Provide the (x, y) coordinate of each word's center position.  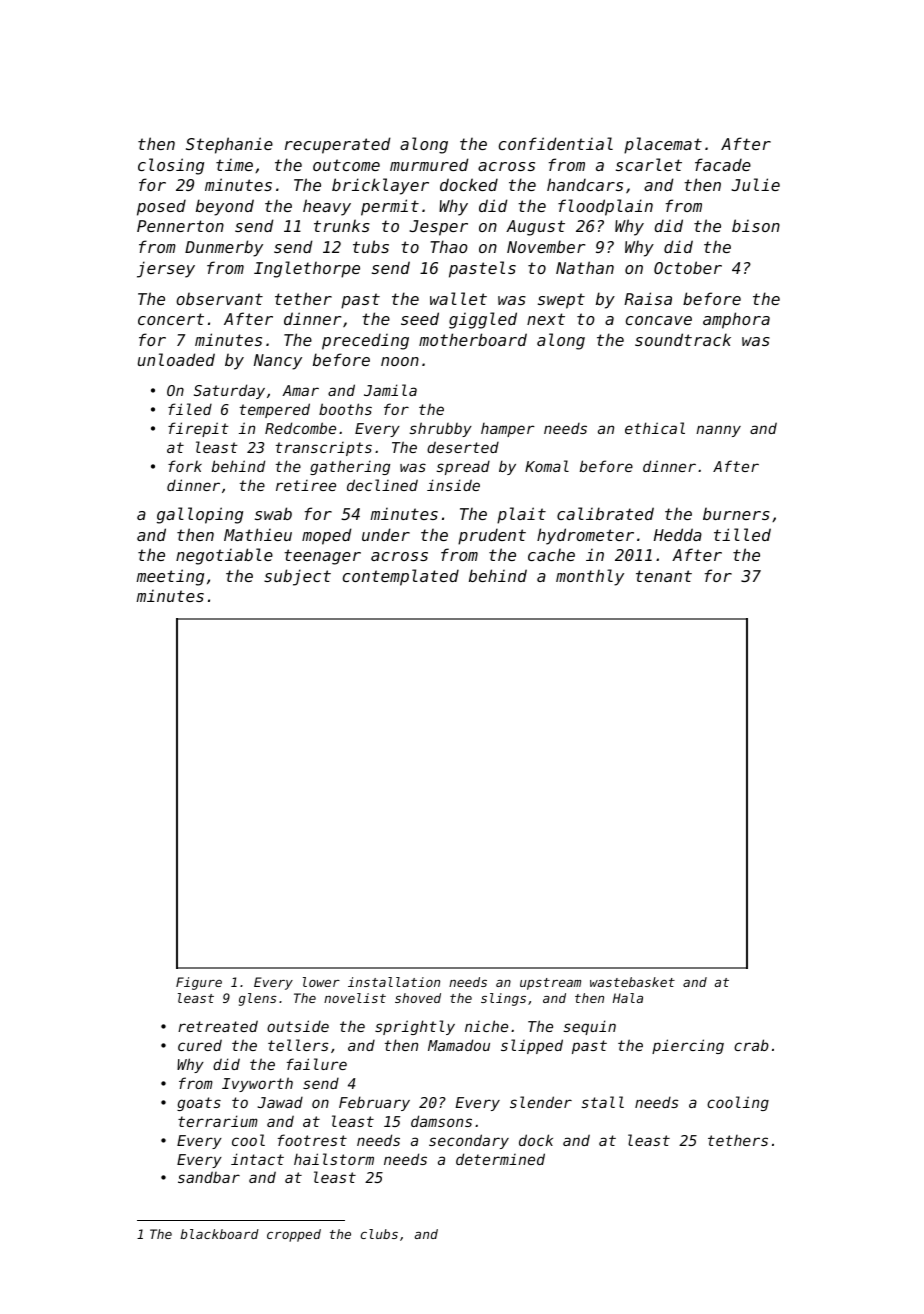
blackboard (219, 1234)
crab (751, 1045)
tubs (371, 246)
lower (321, 982)
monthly (590, 577)
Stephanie (229, 145)
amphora (736, 320)
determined (500, 1159)
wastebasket (632, 982)
